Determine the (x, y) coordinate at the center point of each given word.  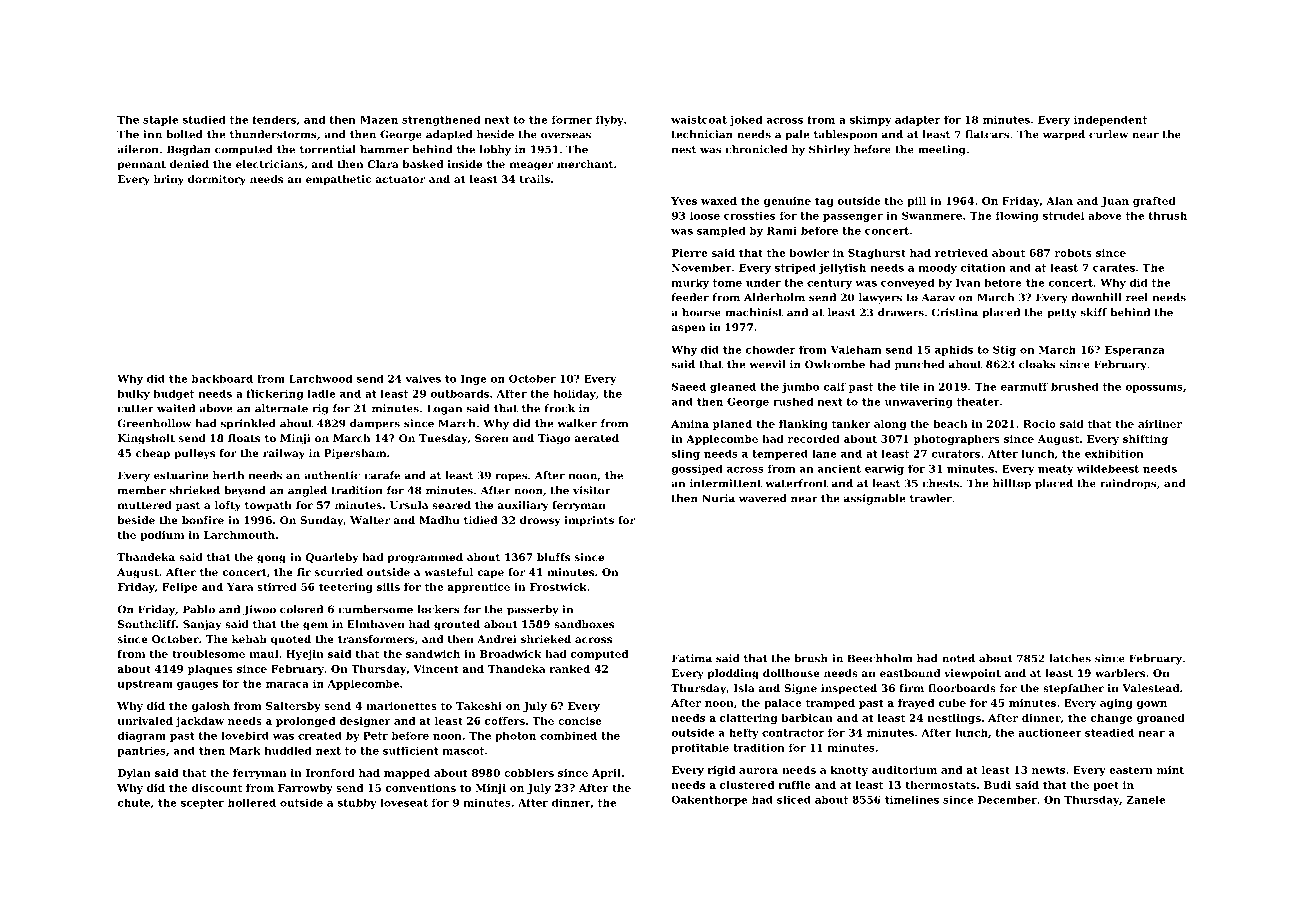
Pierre (689, 253)
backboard (222, 379)
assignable (875, 499)
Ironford (330, 773)
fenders (274, 119)
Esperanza (1135, 351)
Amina (690, 424)
